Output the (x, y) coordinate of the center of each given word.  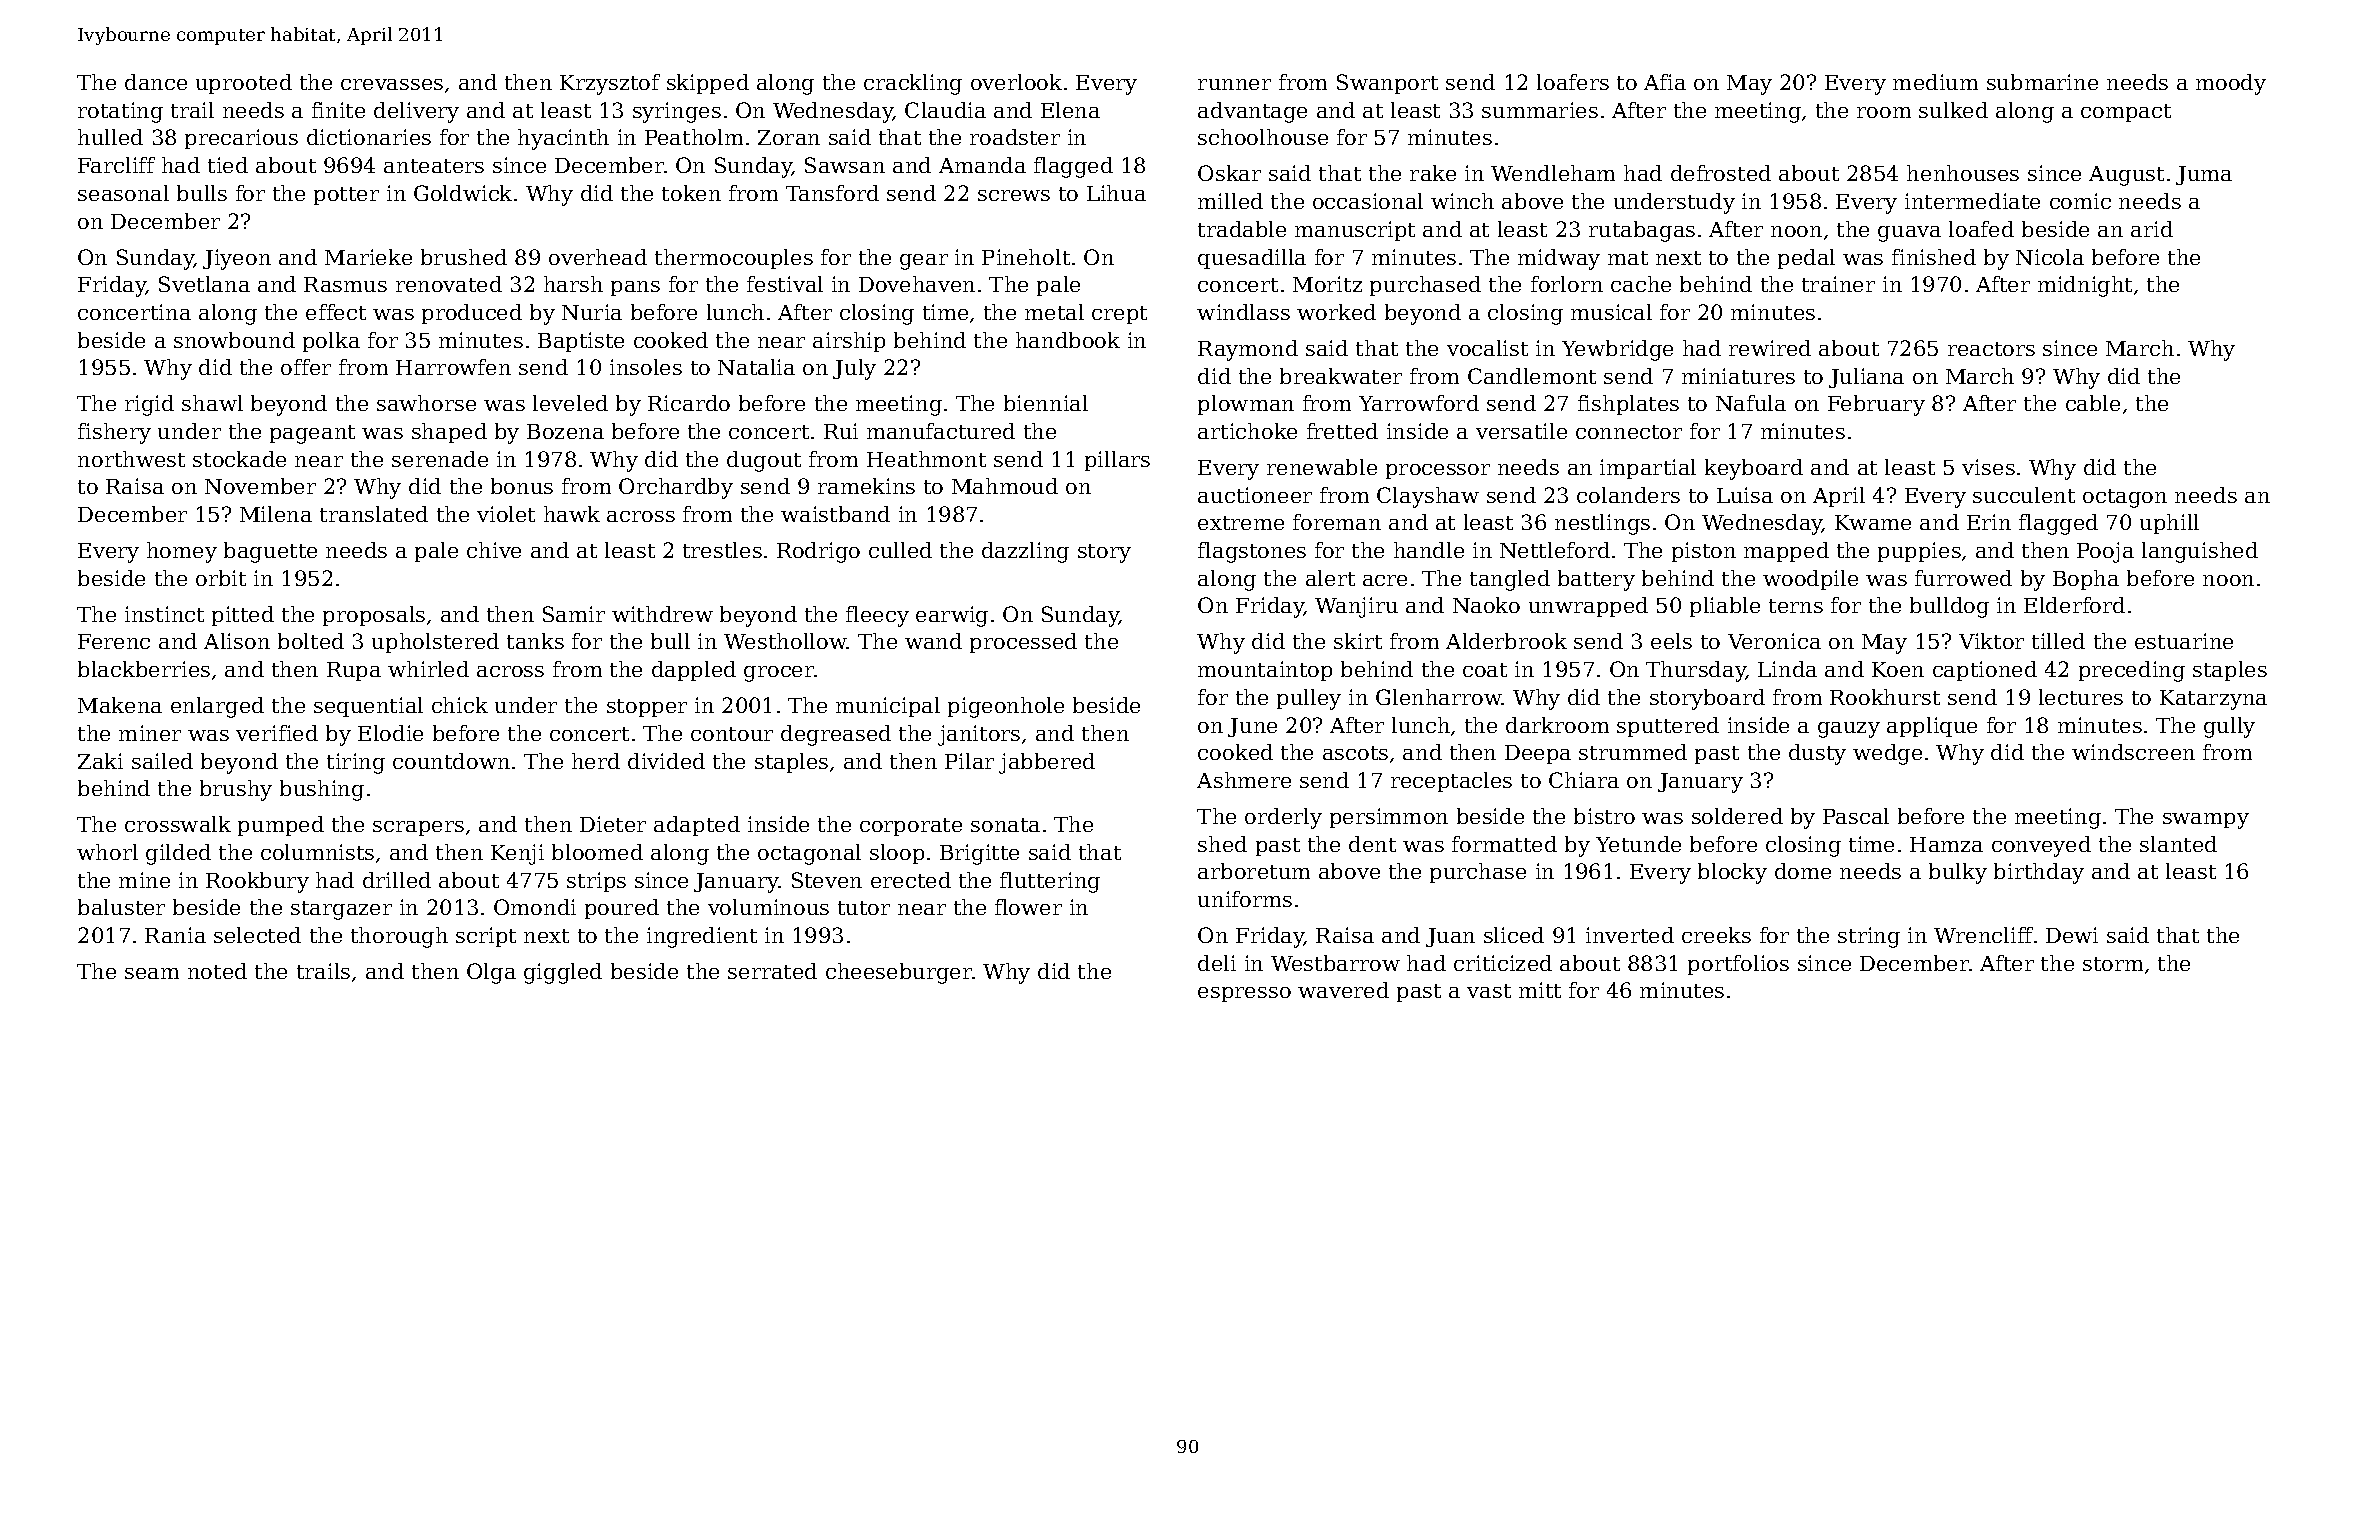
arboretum (1254, 871)
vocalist (1487, 348)
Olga (491, 973)
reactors (1991, 349)
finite (338, 110)
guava (1909, 234)
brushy (236, 790)
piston (1704, 552)
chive (494, 550)
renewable (1322, 467)
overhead (598, 257)
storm (2113, 964)
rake (1433, 173)
